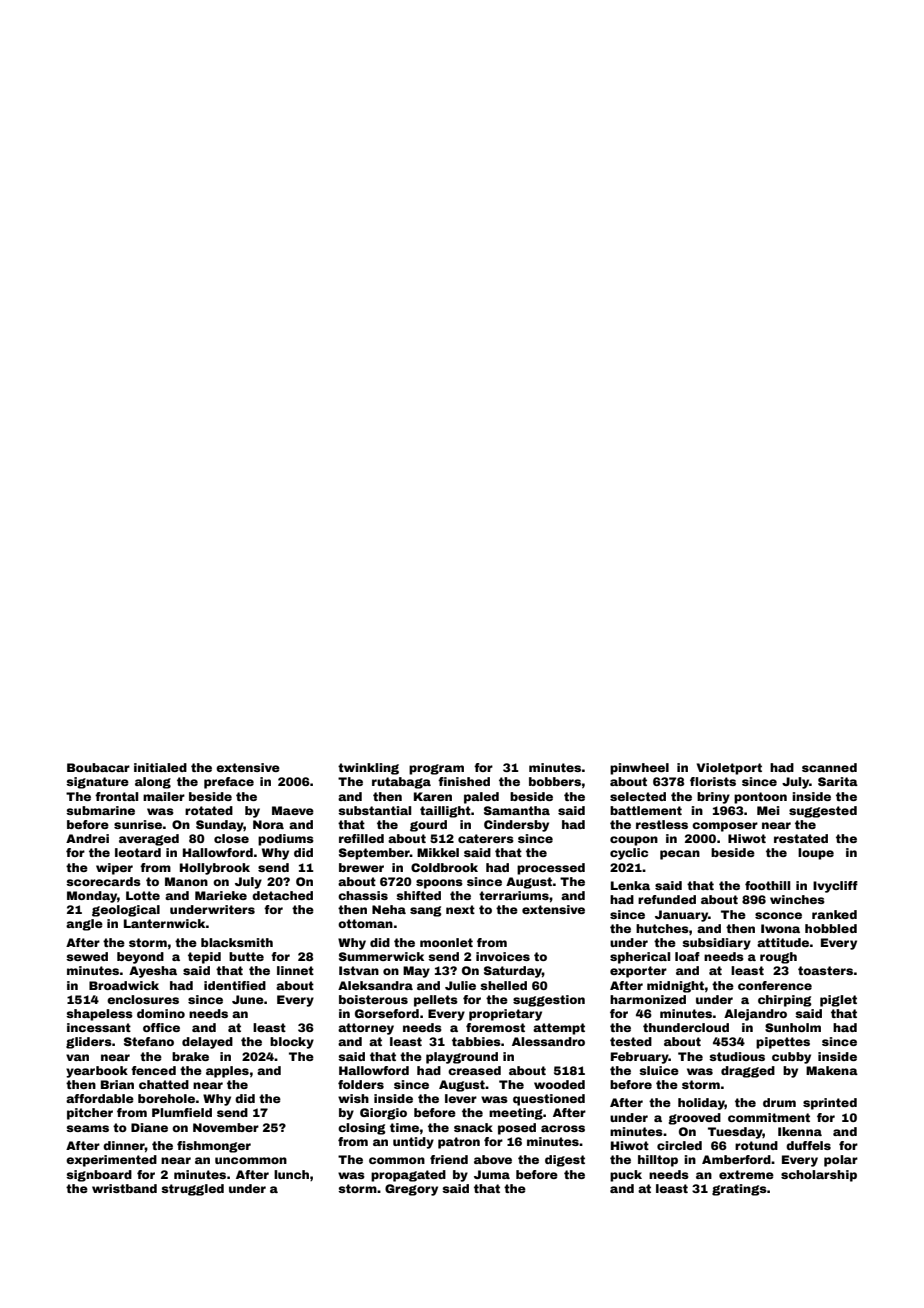 The image size is (924, 1308). Describe the element at coordinates (246, 956) in the document. I see `butte` at that location.
